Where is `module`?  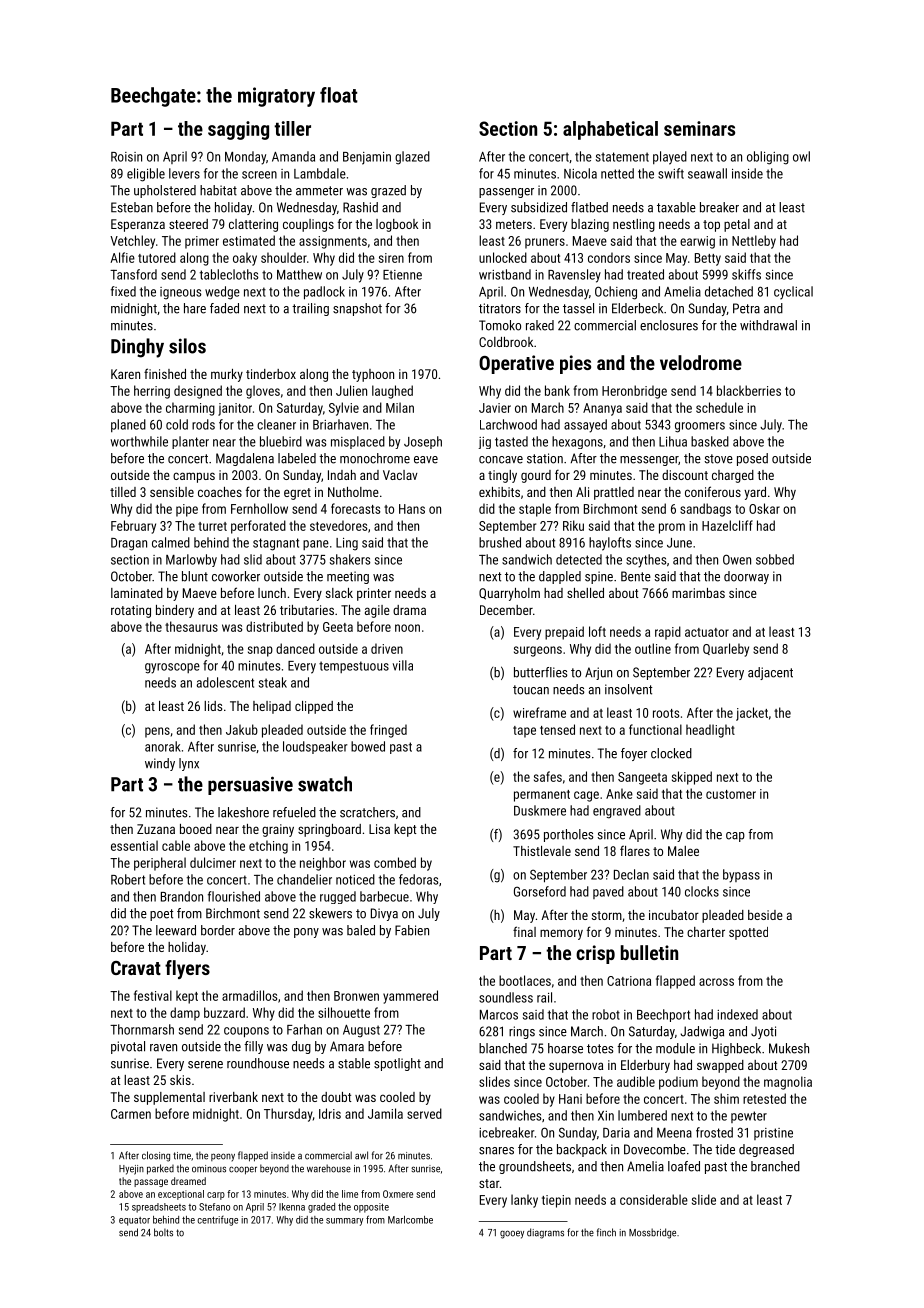 module is located at coordinates (675, 1048).
